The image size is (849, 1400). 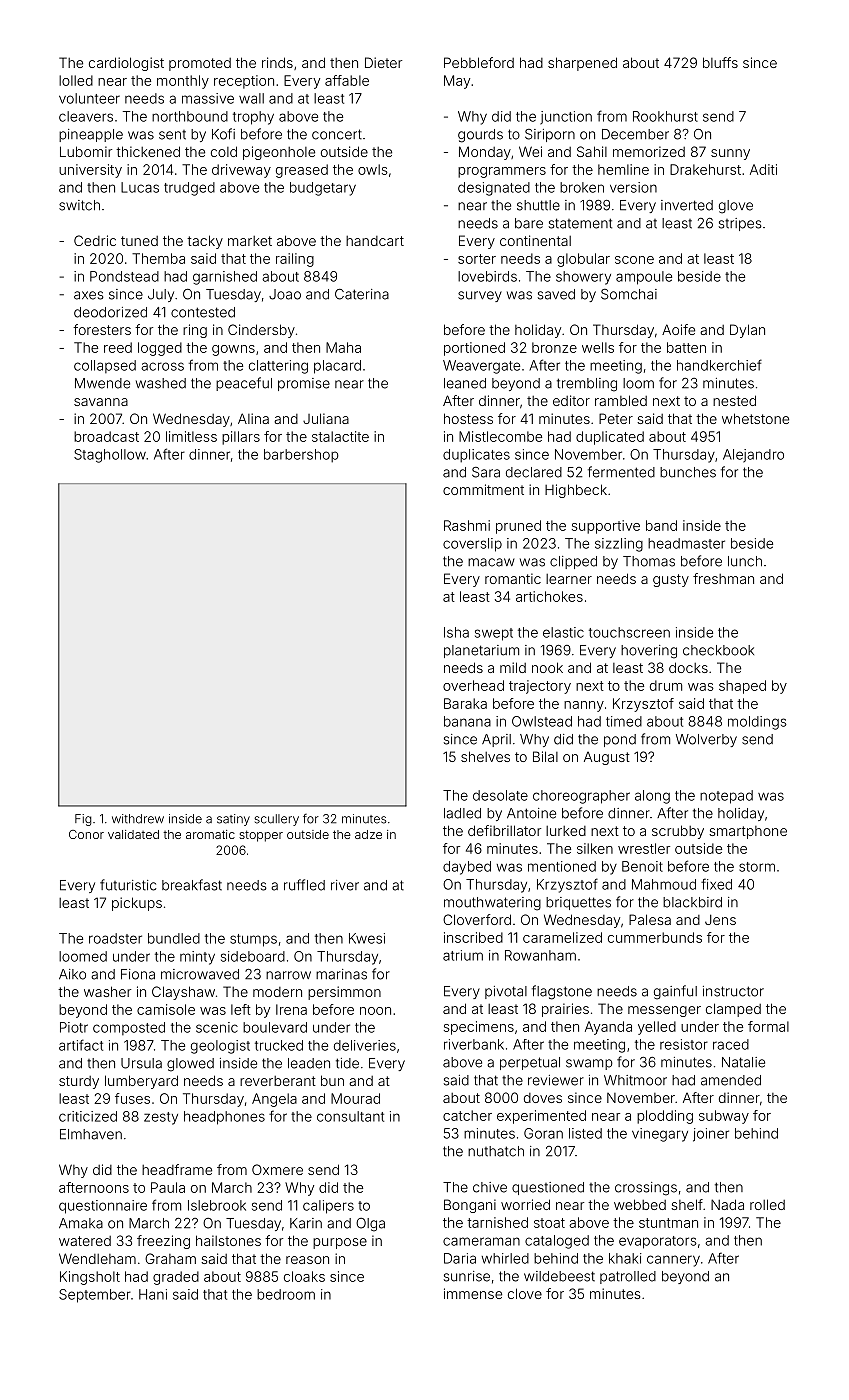 What do you see at coordinates (191, 436) in the screenshot?
I see `limitless` at bounding box center [191, 436].
